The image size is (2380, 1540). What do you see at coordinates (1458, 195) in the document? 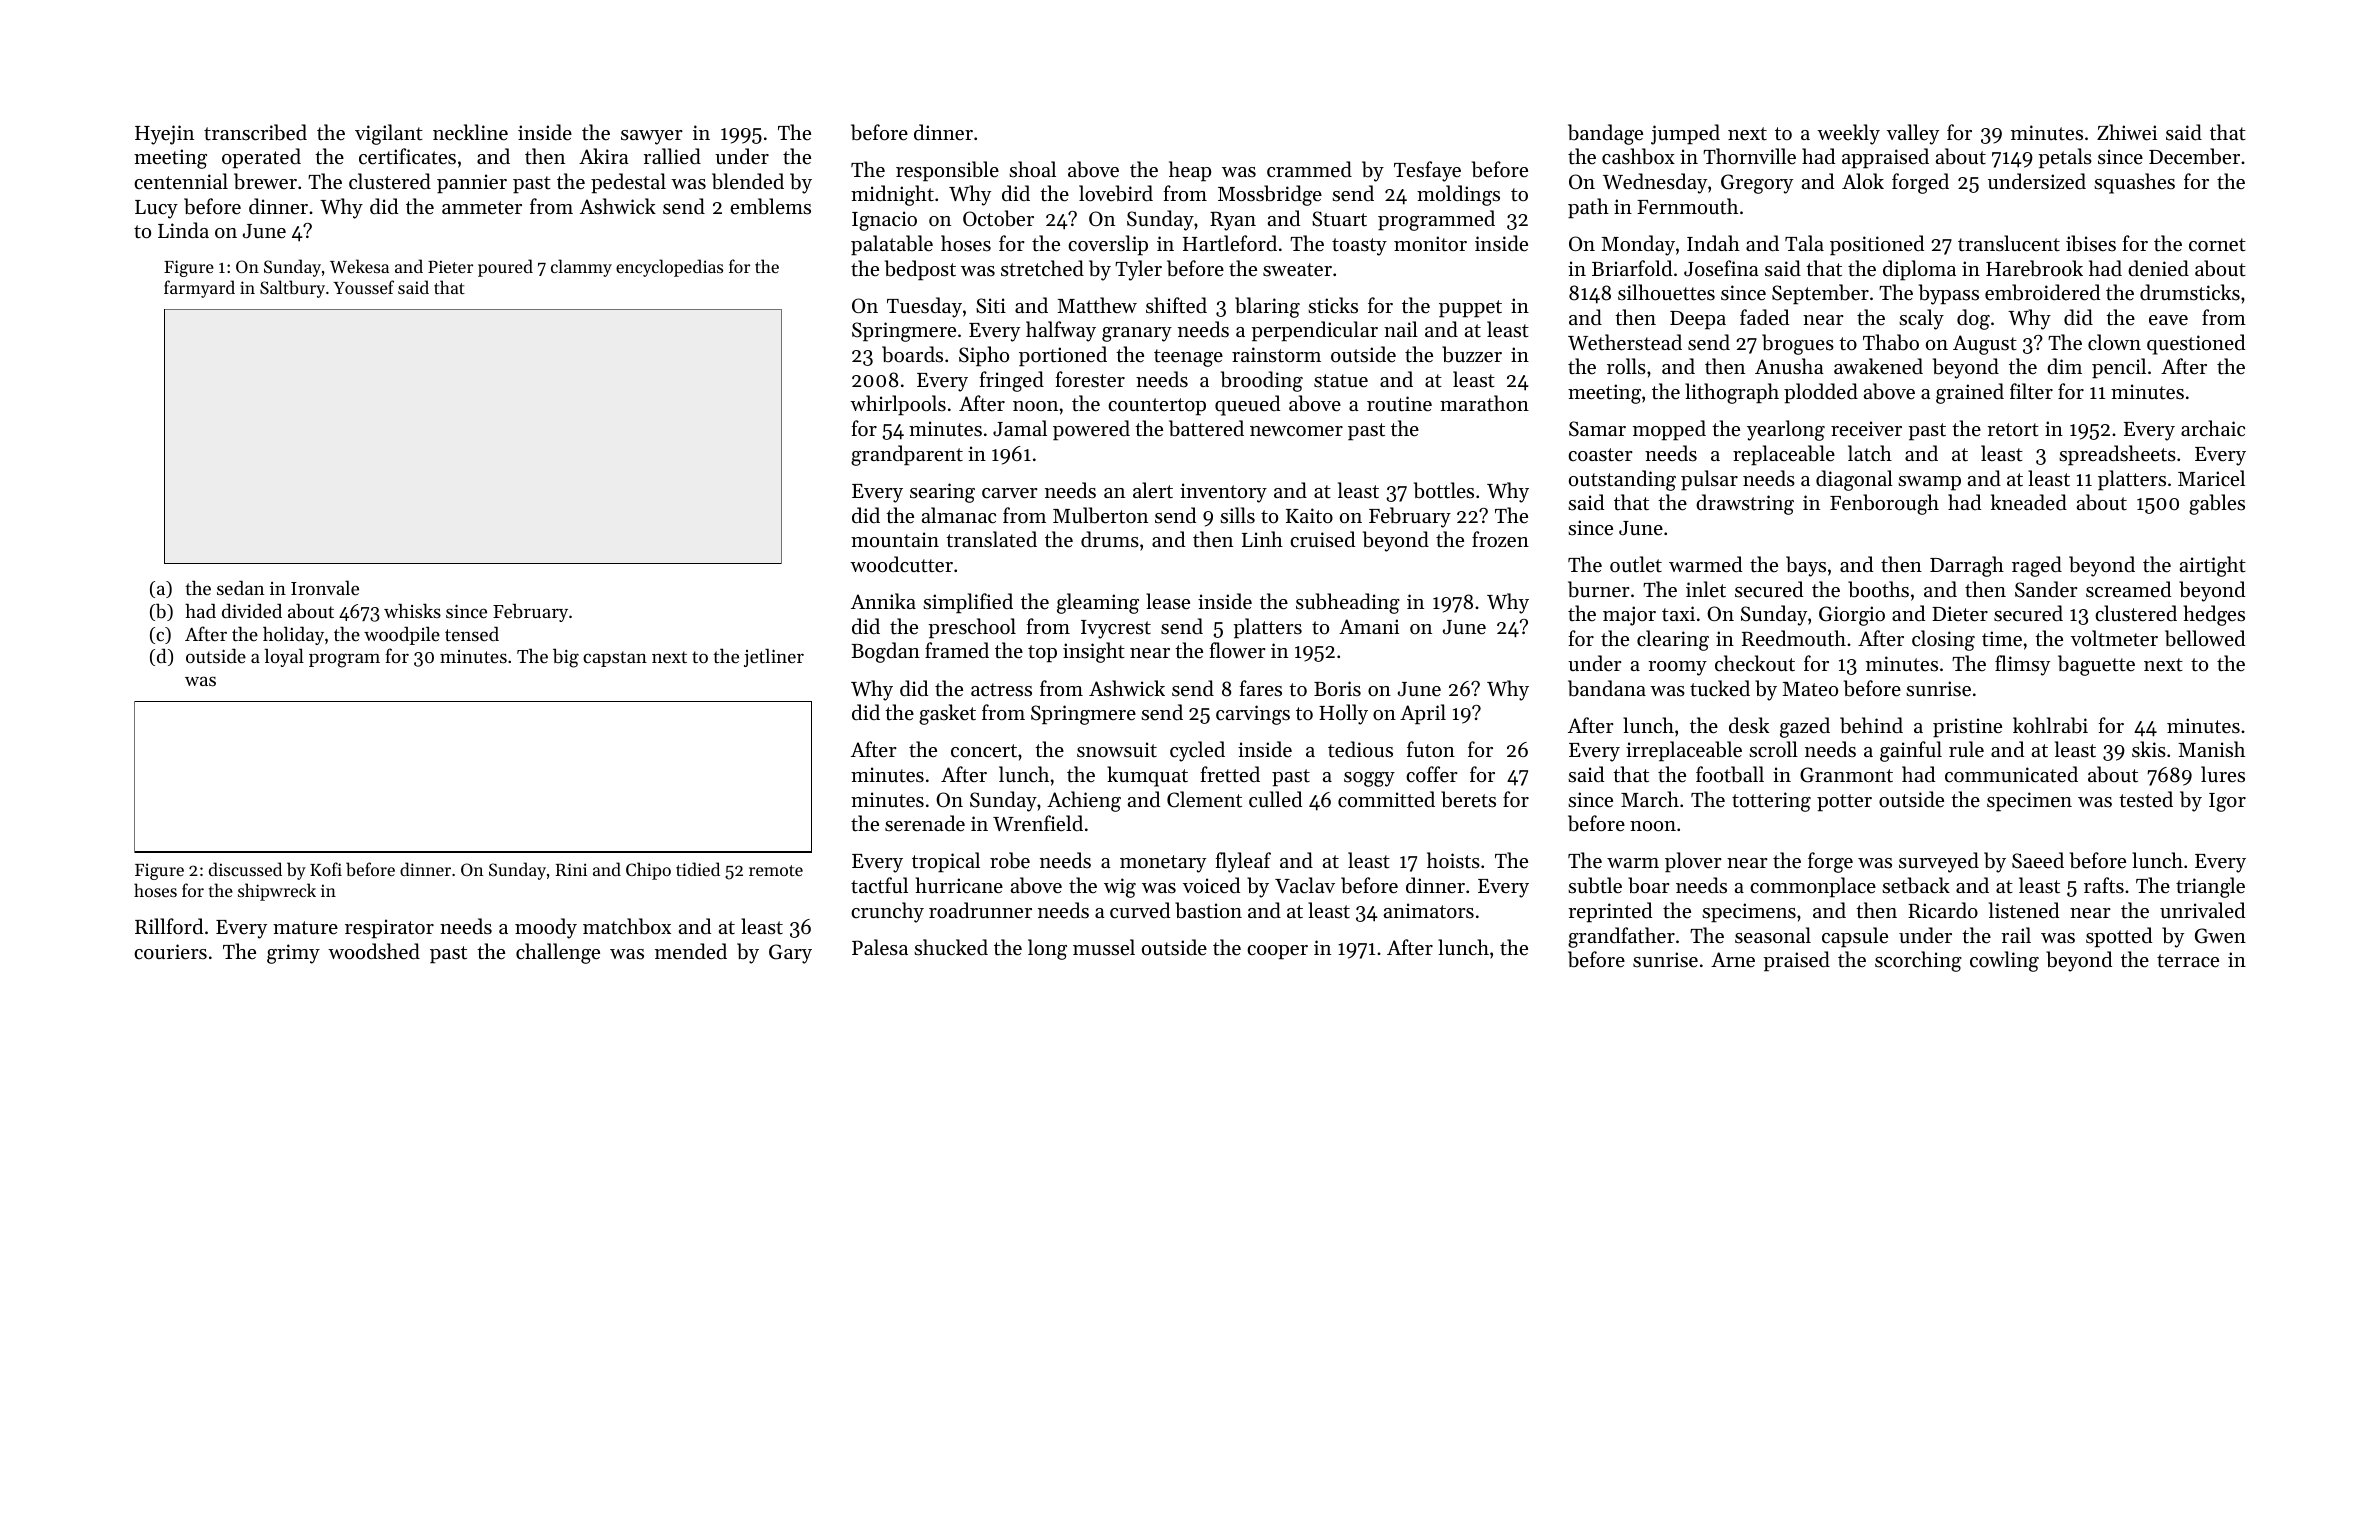
I see `moldings` at bounding box center [1458, 195].
